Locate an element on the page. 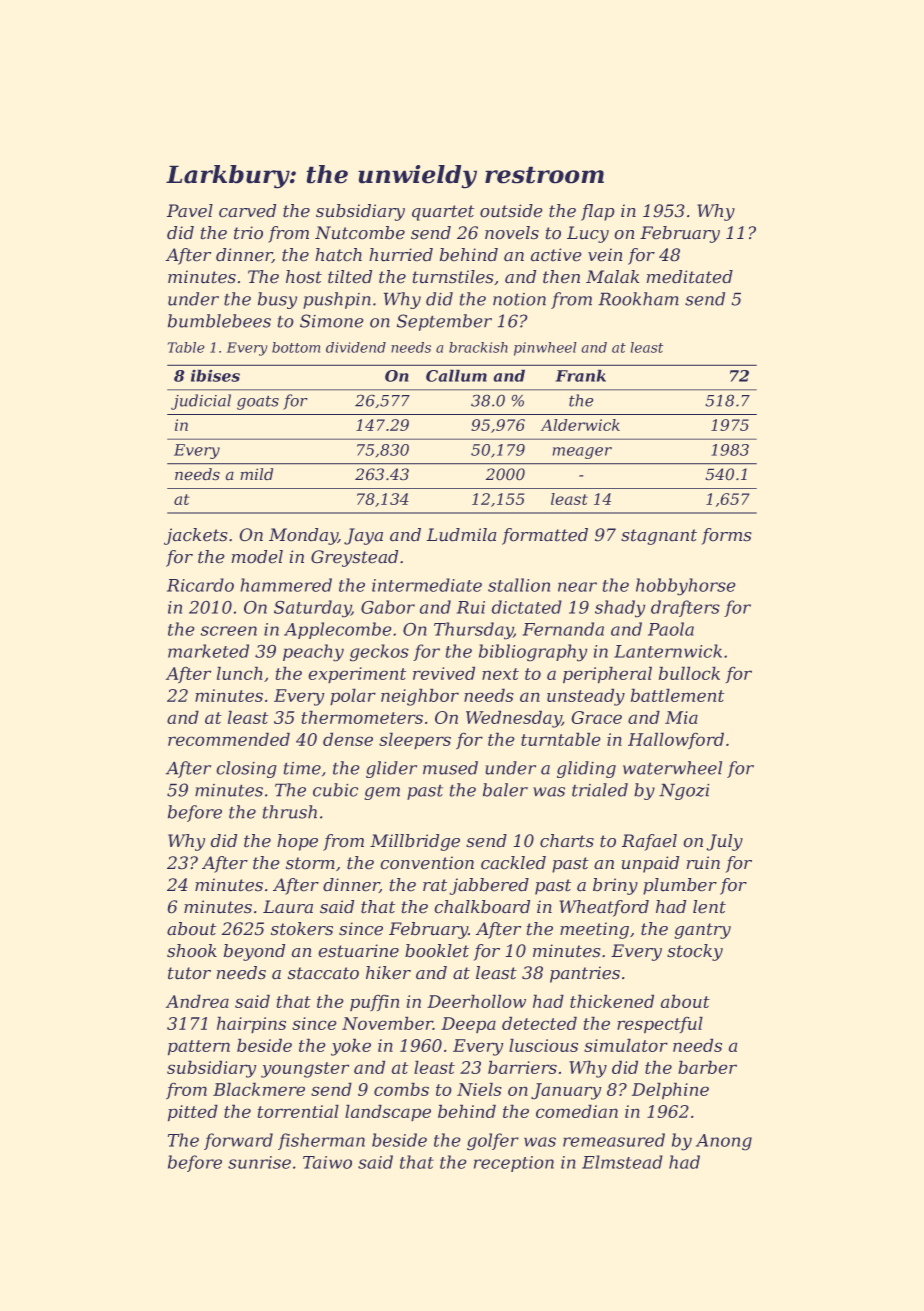  quartet is located at coordinates (443, 213).
